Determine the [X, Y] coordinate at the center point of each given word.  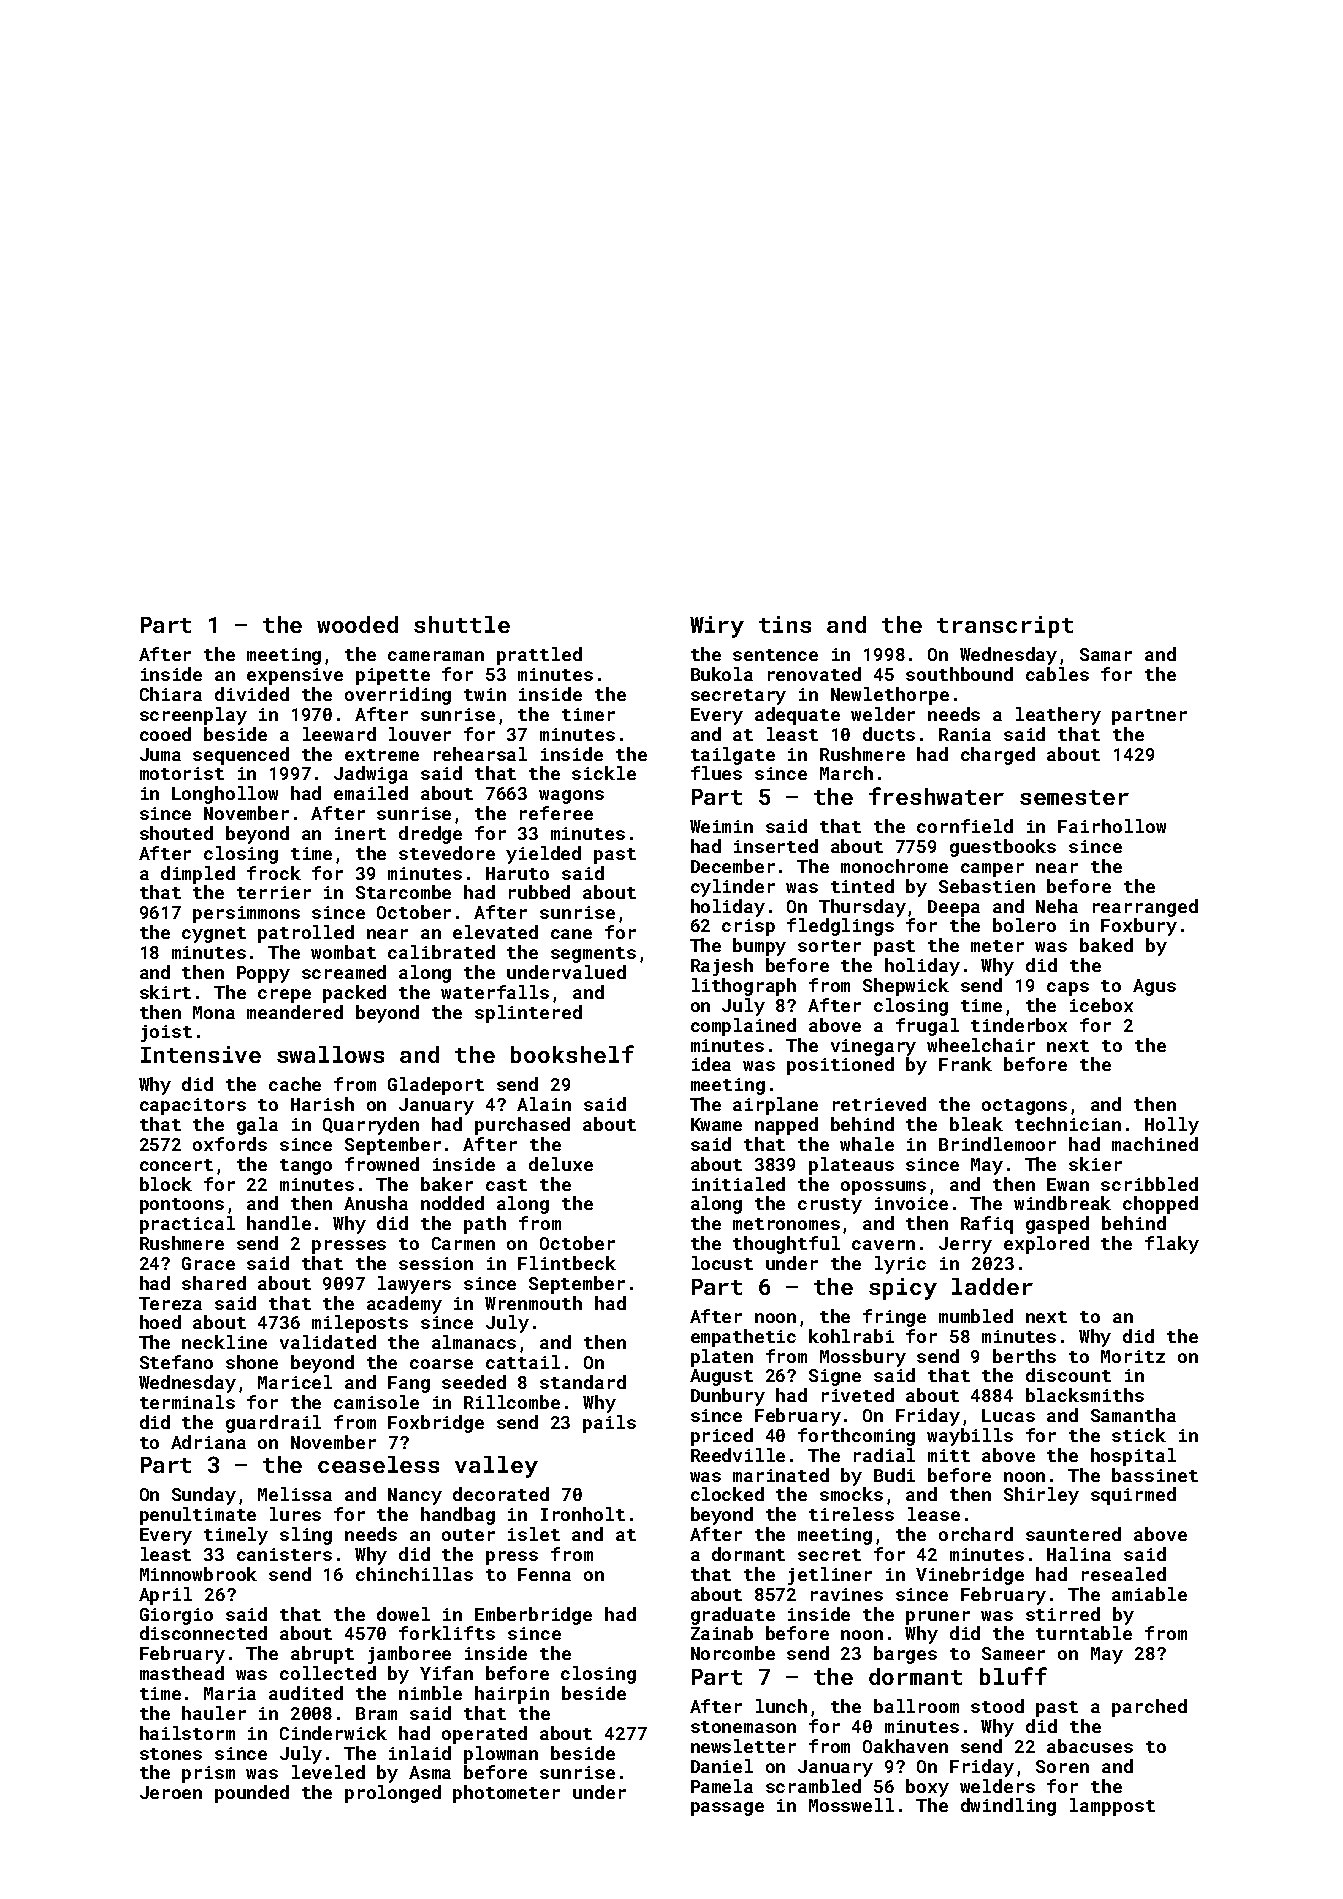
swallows [330, 1054]
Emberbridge [533, 1616]
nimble [430, 1693]
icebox [1101, 1005]
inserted [776, 846]
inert [360, 833]
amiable [1149, 1594]
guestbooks [1003, 848]
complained [743, 1027]
